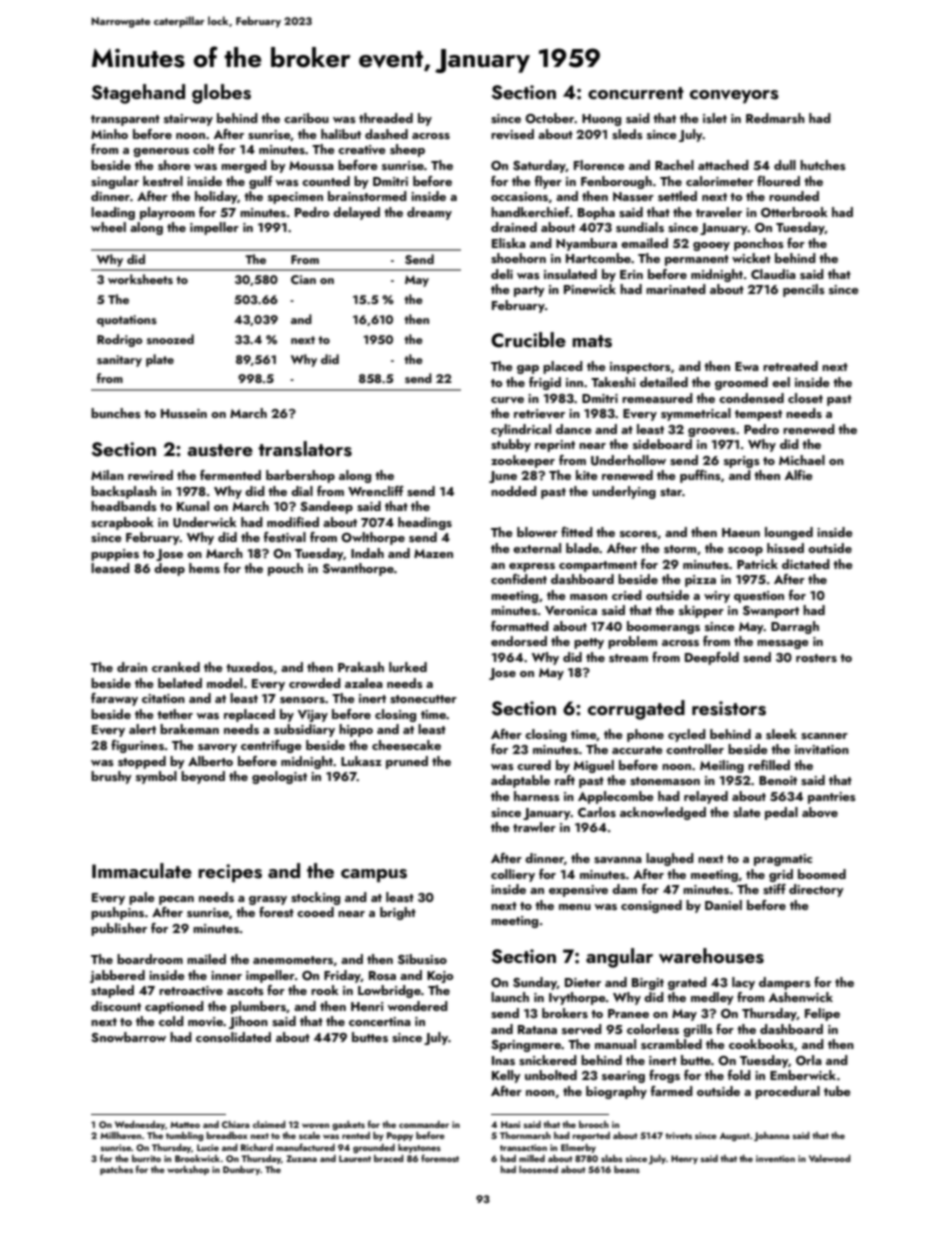 The height and width of the screenshot is (1233, 952). I want to click on colliery, so click(513, 875).
